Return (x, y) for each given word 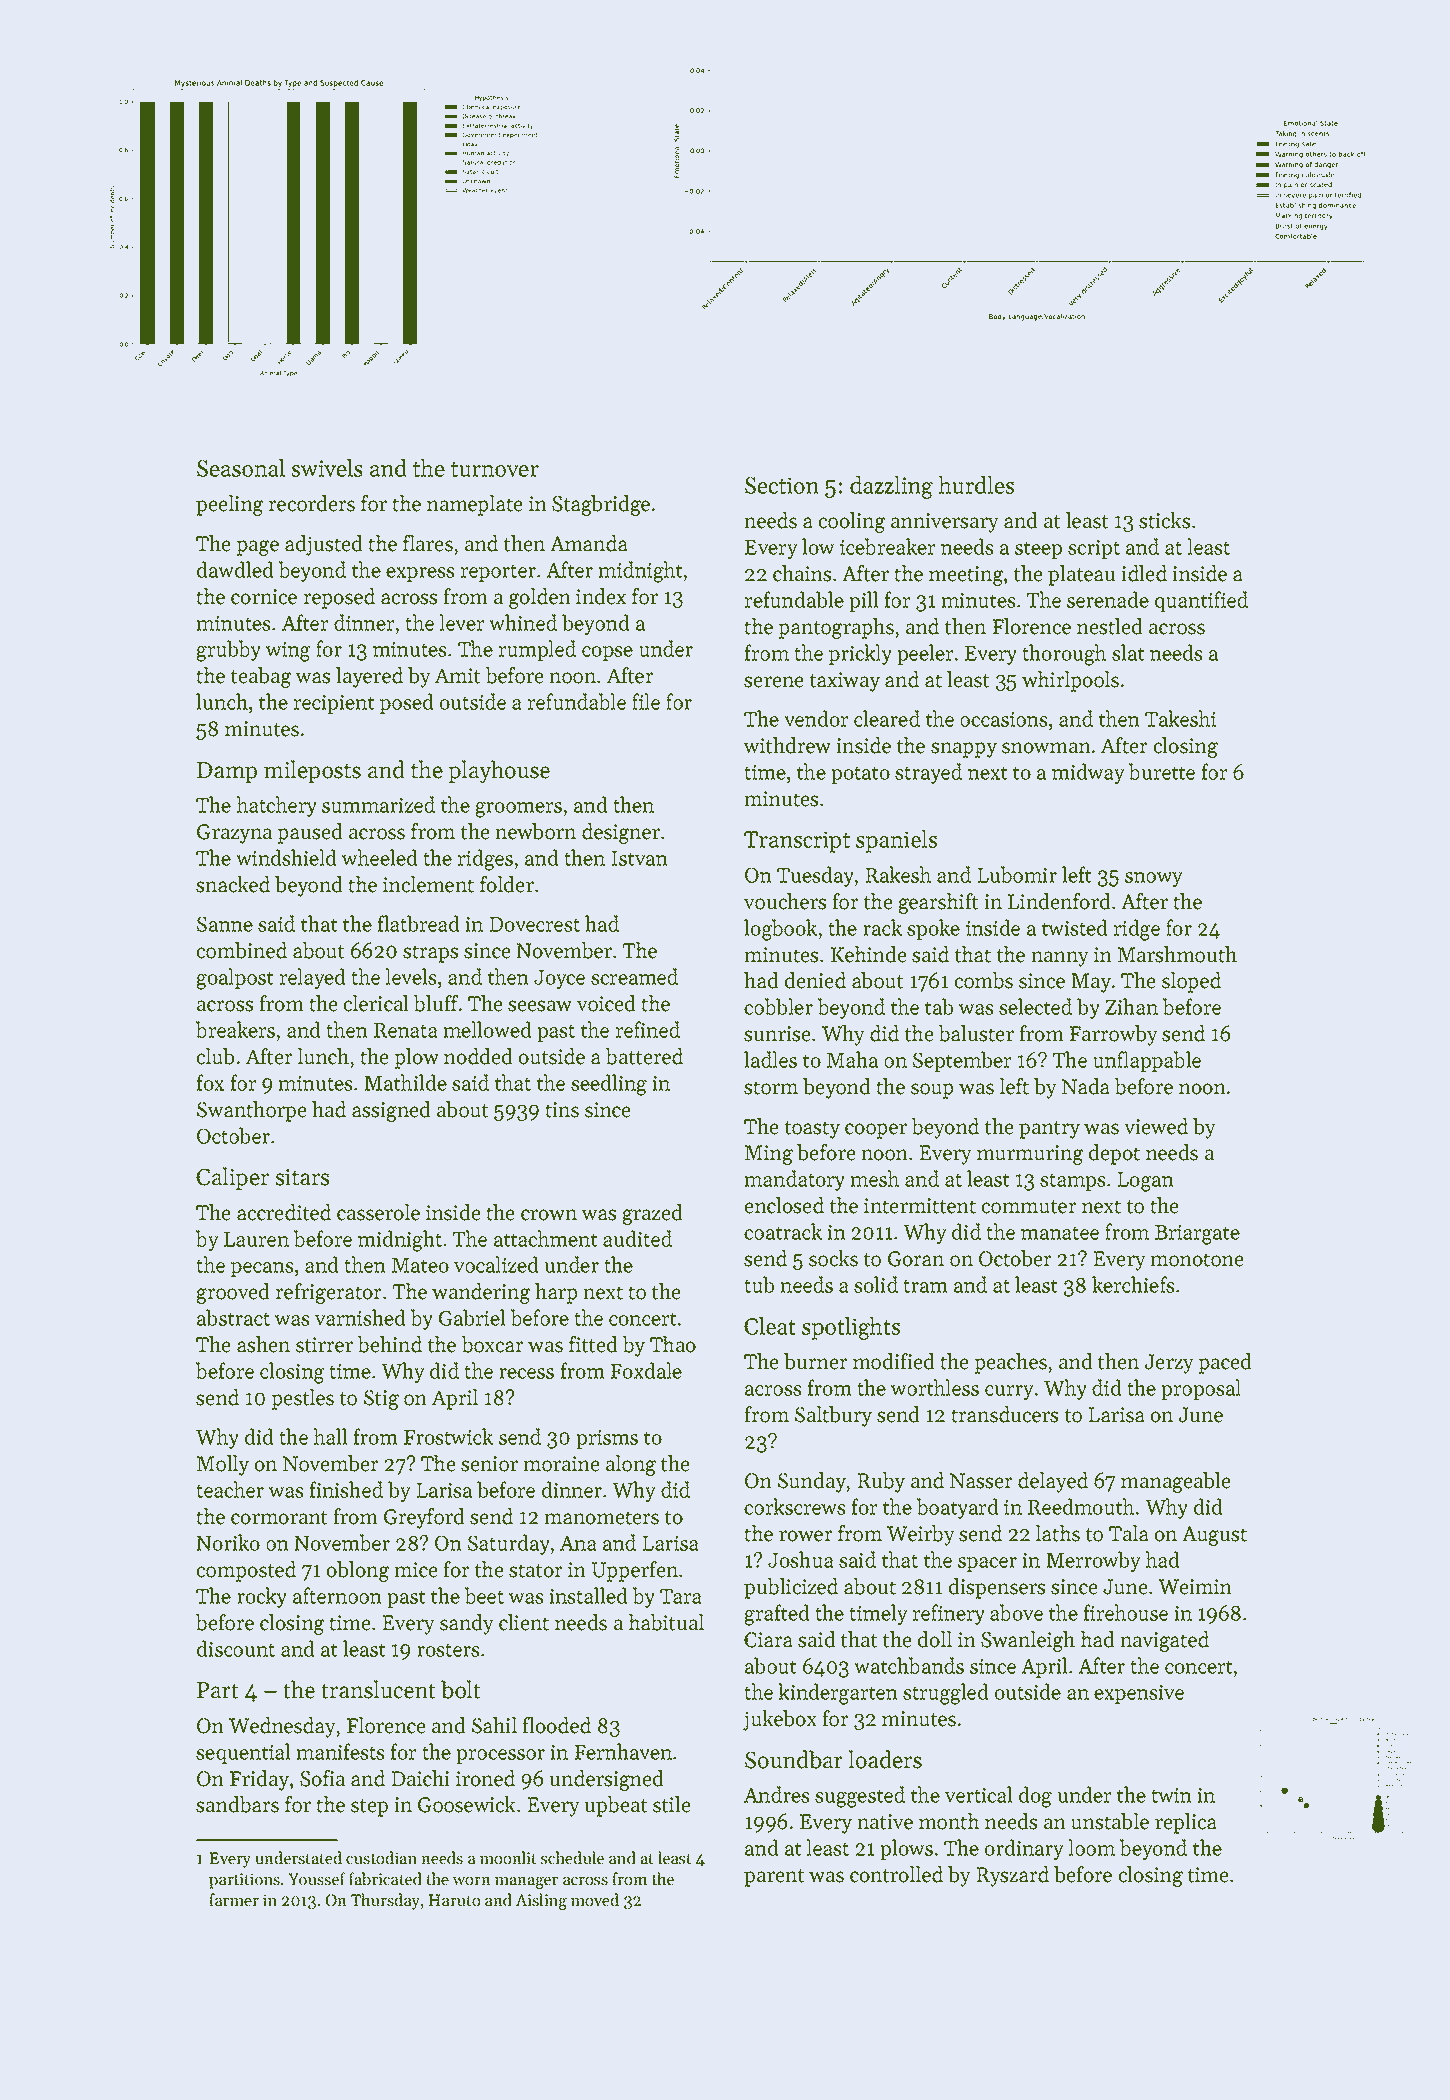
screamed (634, 976)
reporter (498, 573)
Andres (777, 1794)
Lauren (256, 1239)
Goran (916, 1259)
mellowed (487, 1029)
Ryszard (1012, 1876)
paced (1225, 1363)
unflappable (1147, 1061)
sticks (1165, 520)
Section (782, 485)
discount (236, 1648)
